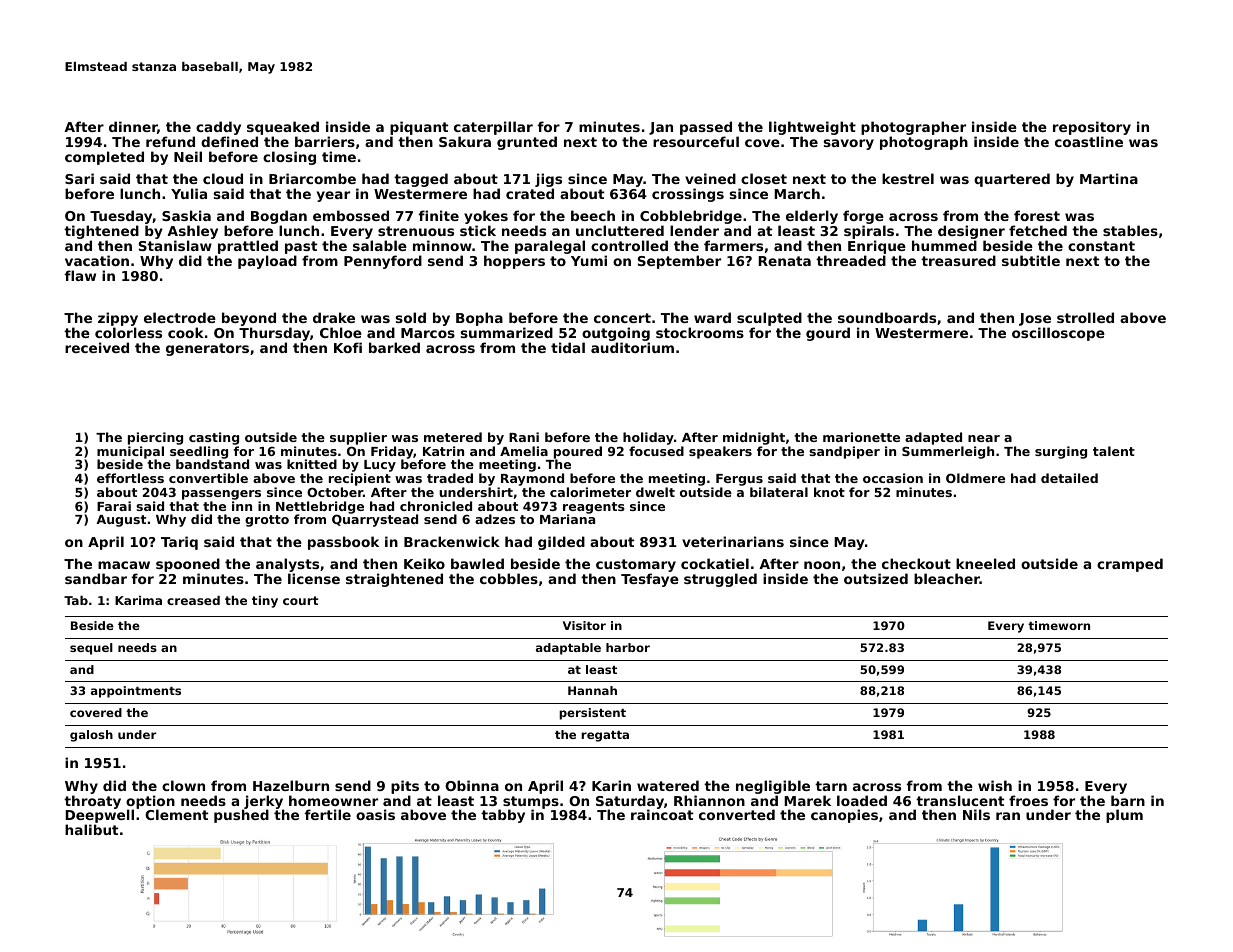 The image size is (1233, 952). Describe the element at coordinates (887, 317) in the screenshot. I see `soundboards` at that location.
